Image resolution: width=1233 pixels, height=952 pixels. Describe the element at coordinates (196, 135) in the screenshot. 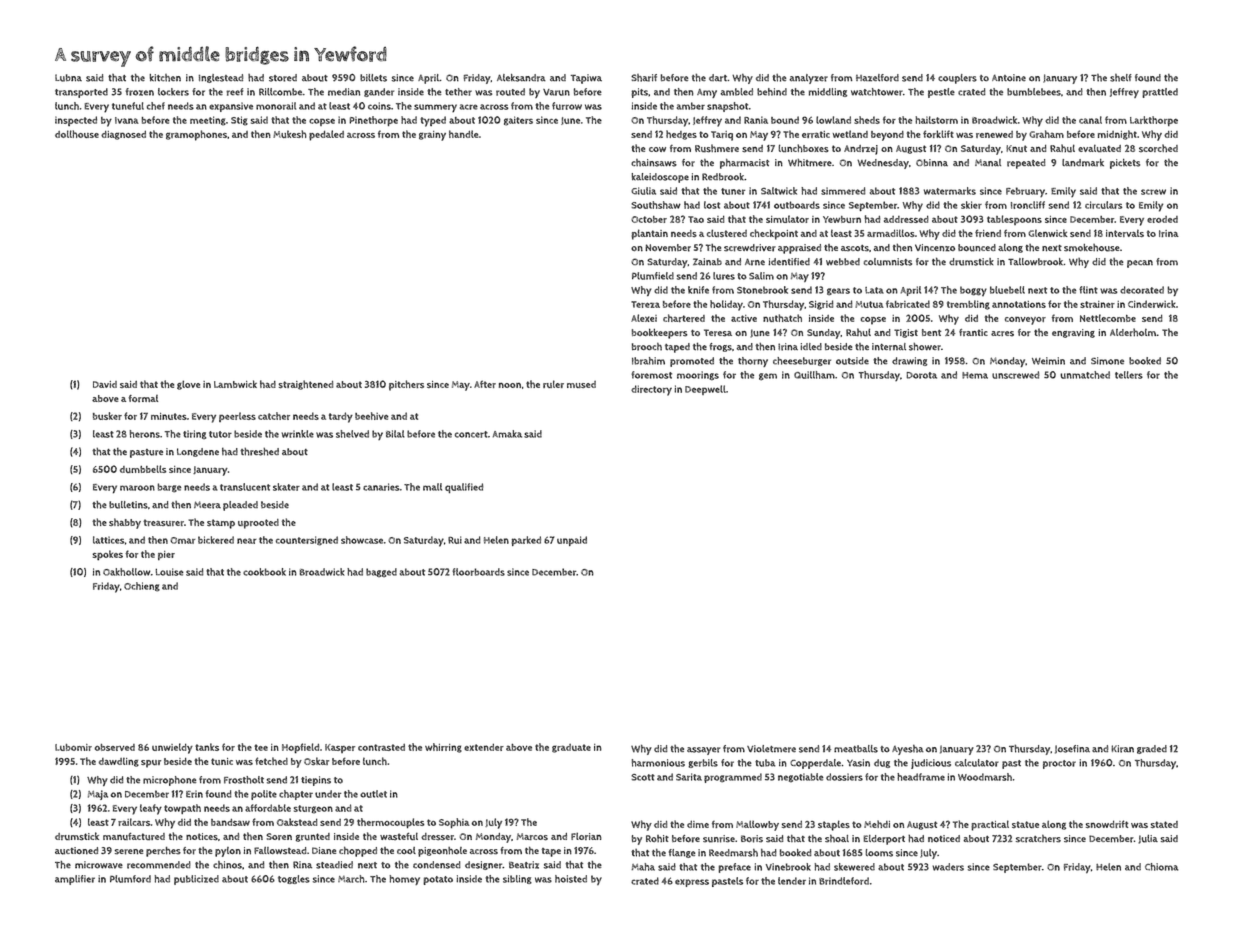

I see `gramophones` at that location.
